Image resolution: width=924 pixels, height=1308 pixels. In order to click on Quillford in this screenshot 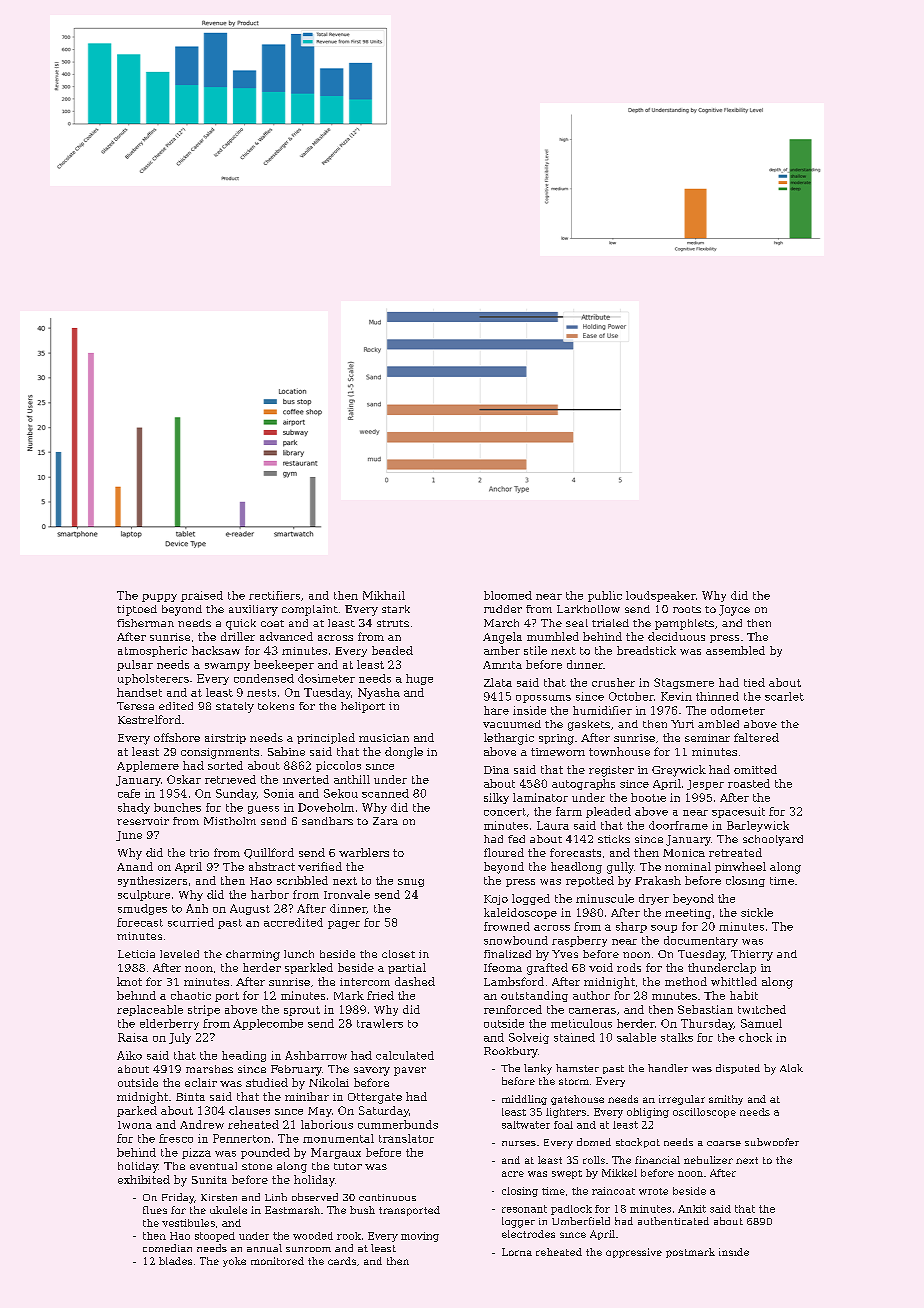, I will do `click(269, 853)`.
